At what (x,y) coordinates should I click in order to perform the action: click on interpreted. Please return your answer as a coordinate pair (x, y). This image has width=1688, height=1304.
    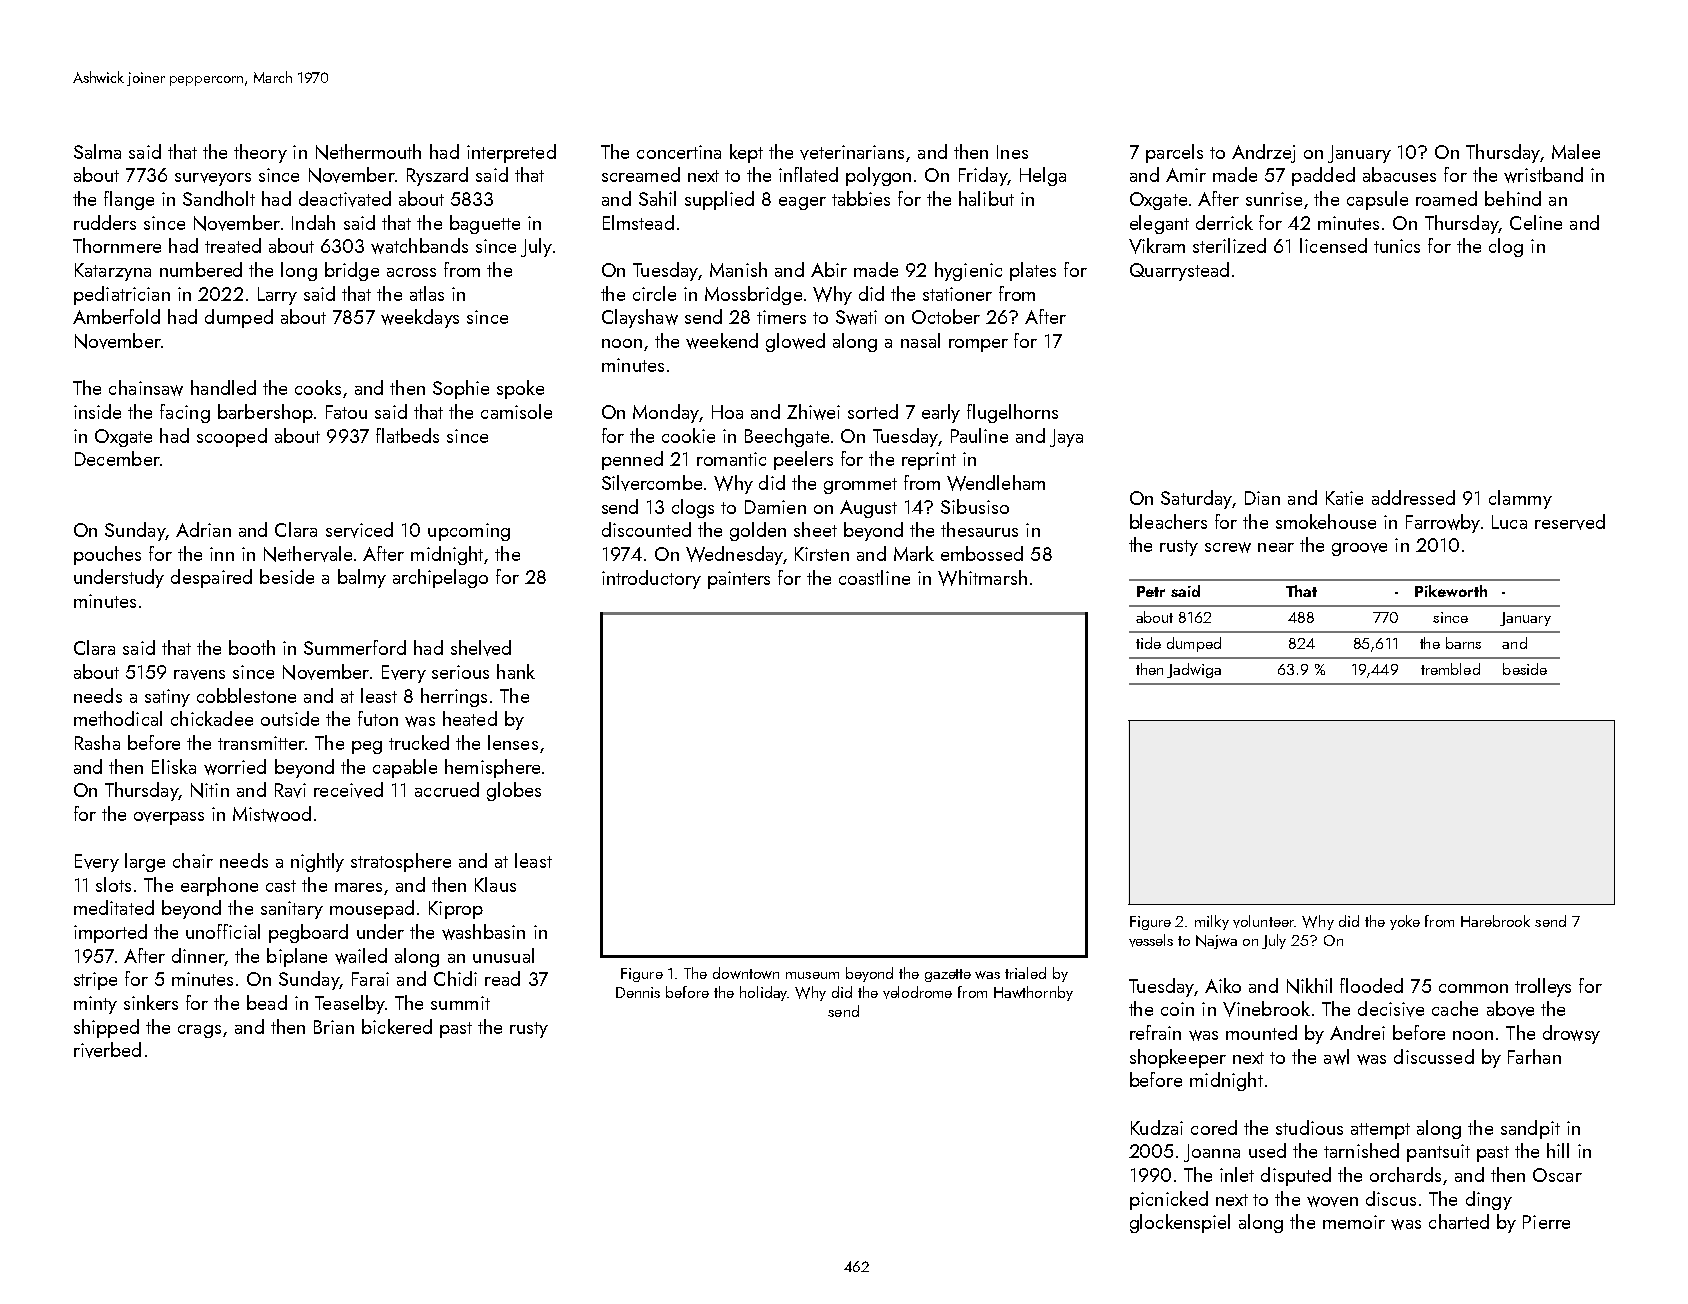
    Looking at the image, I should click on (511, 153).
